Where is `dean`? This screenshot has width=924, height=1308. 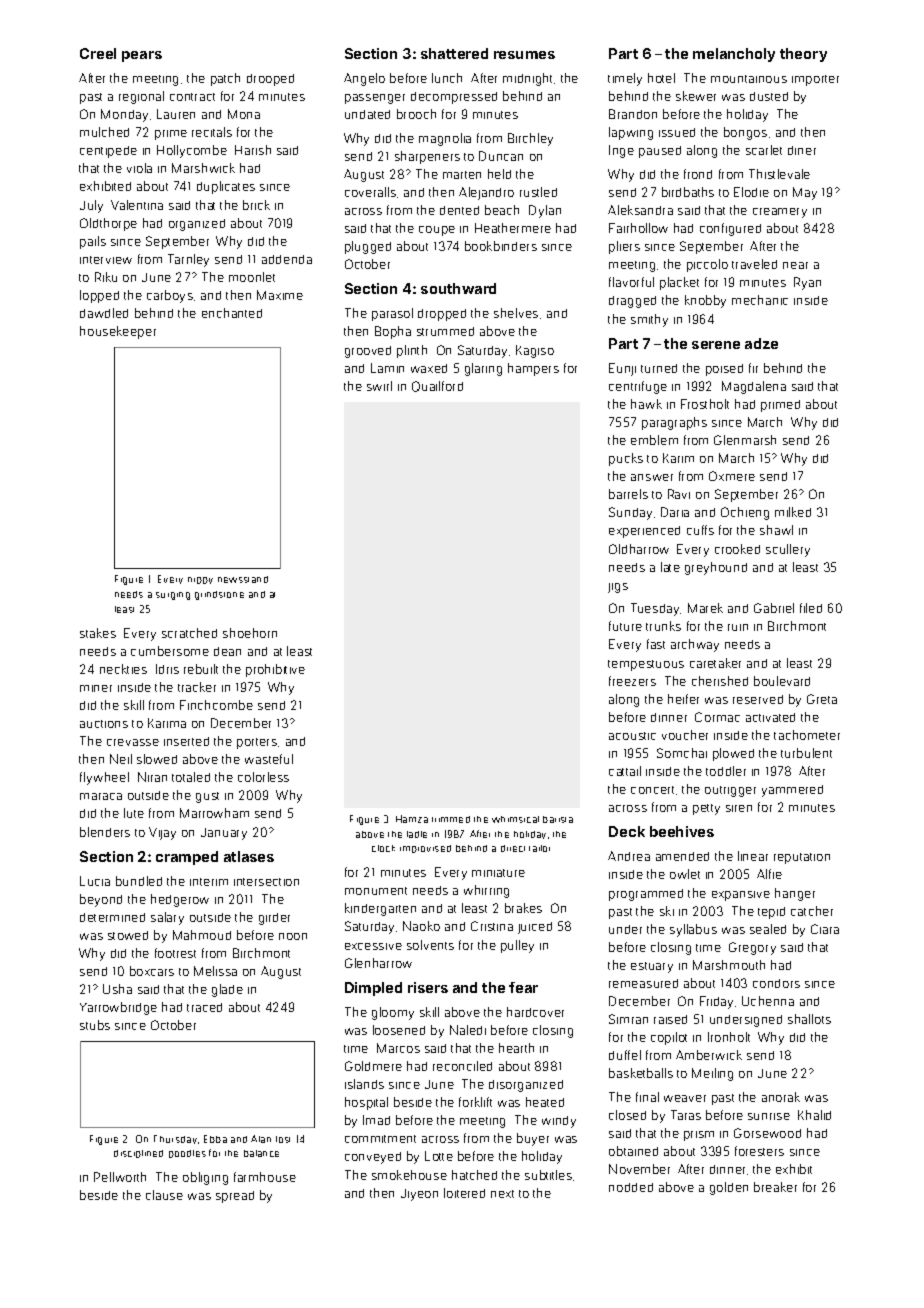
dean is located at coordinates (227, 651).
